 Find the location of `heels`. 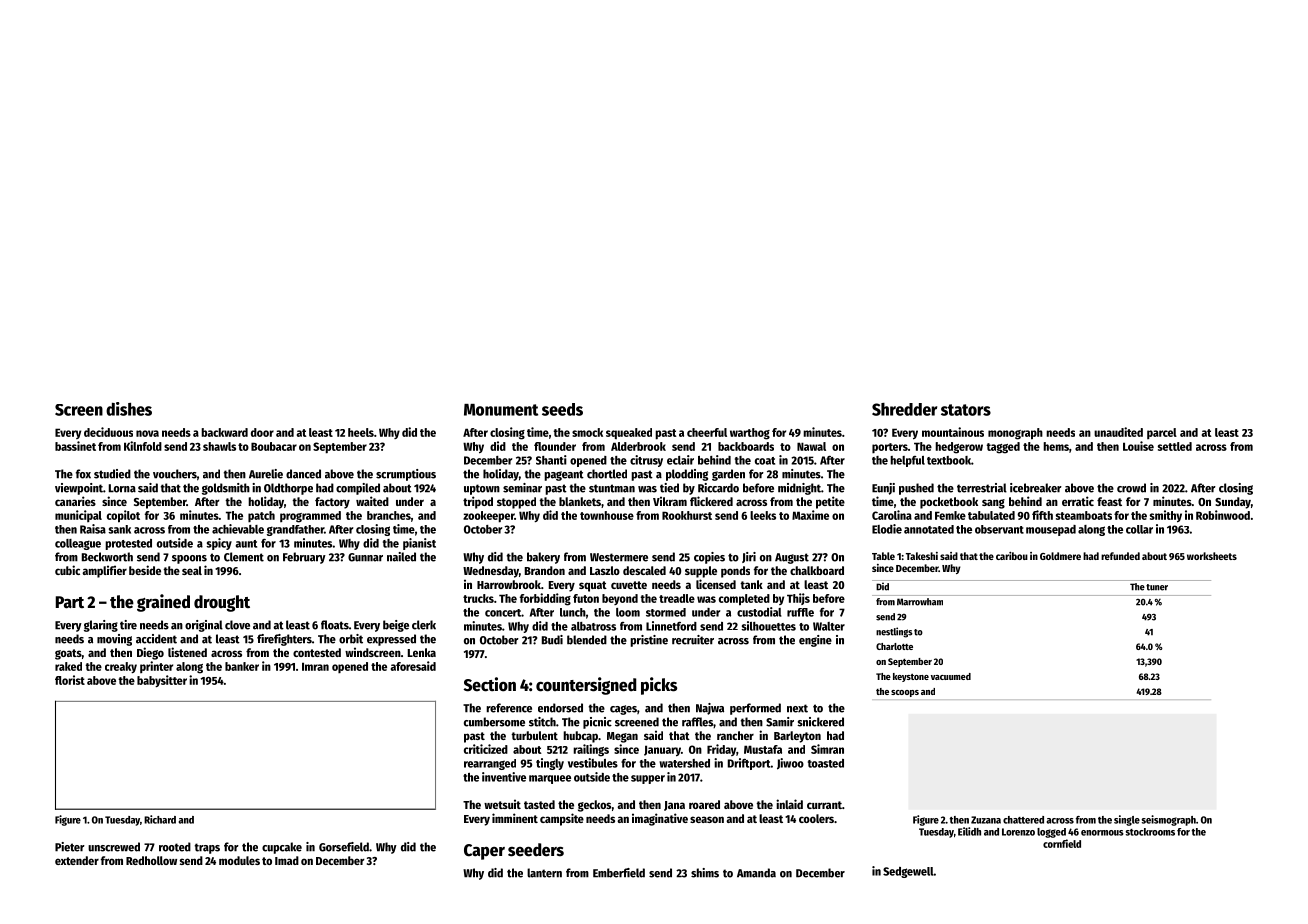

heels is located at coordinates (361, 432).
